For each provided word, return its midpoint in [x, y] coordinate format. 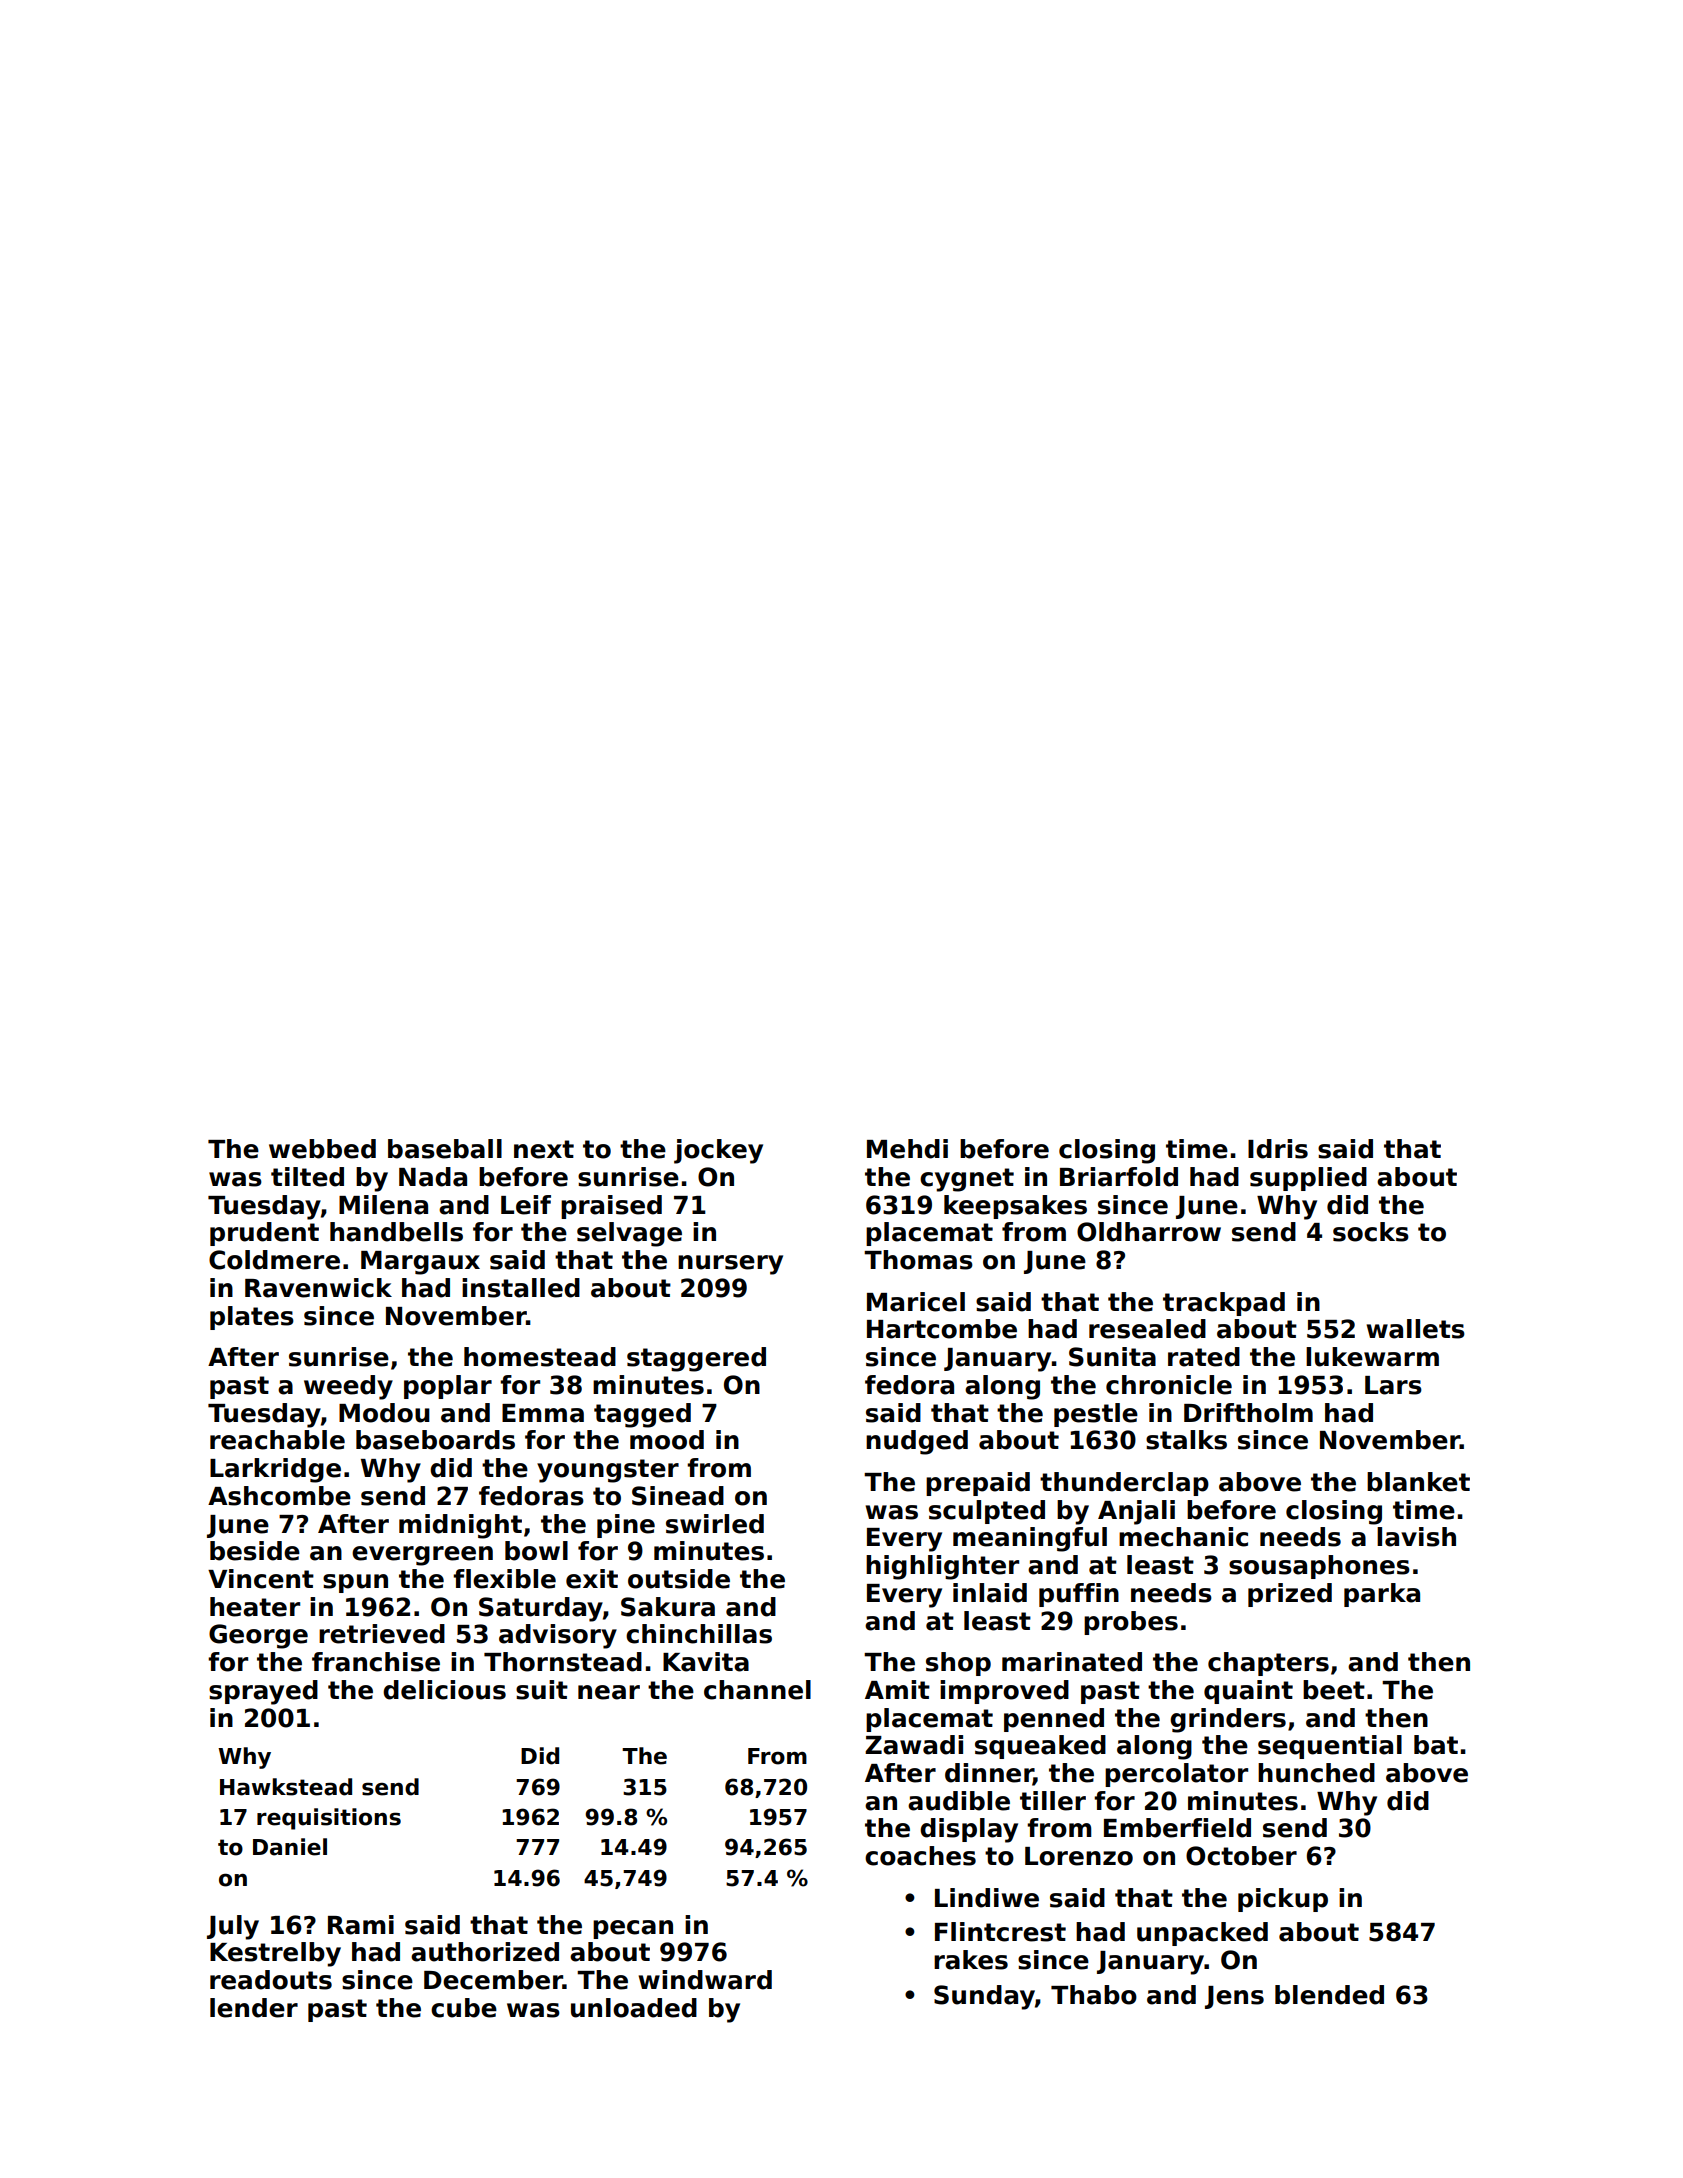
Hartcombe [942, 1329]
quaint [1248, 1692]
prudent [264, 1234]
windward [705, 1980]
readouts [271, 1980]
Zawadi [914, 1745]
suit [542, 1690]
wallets [1415, 1329]
